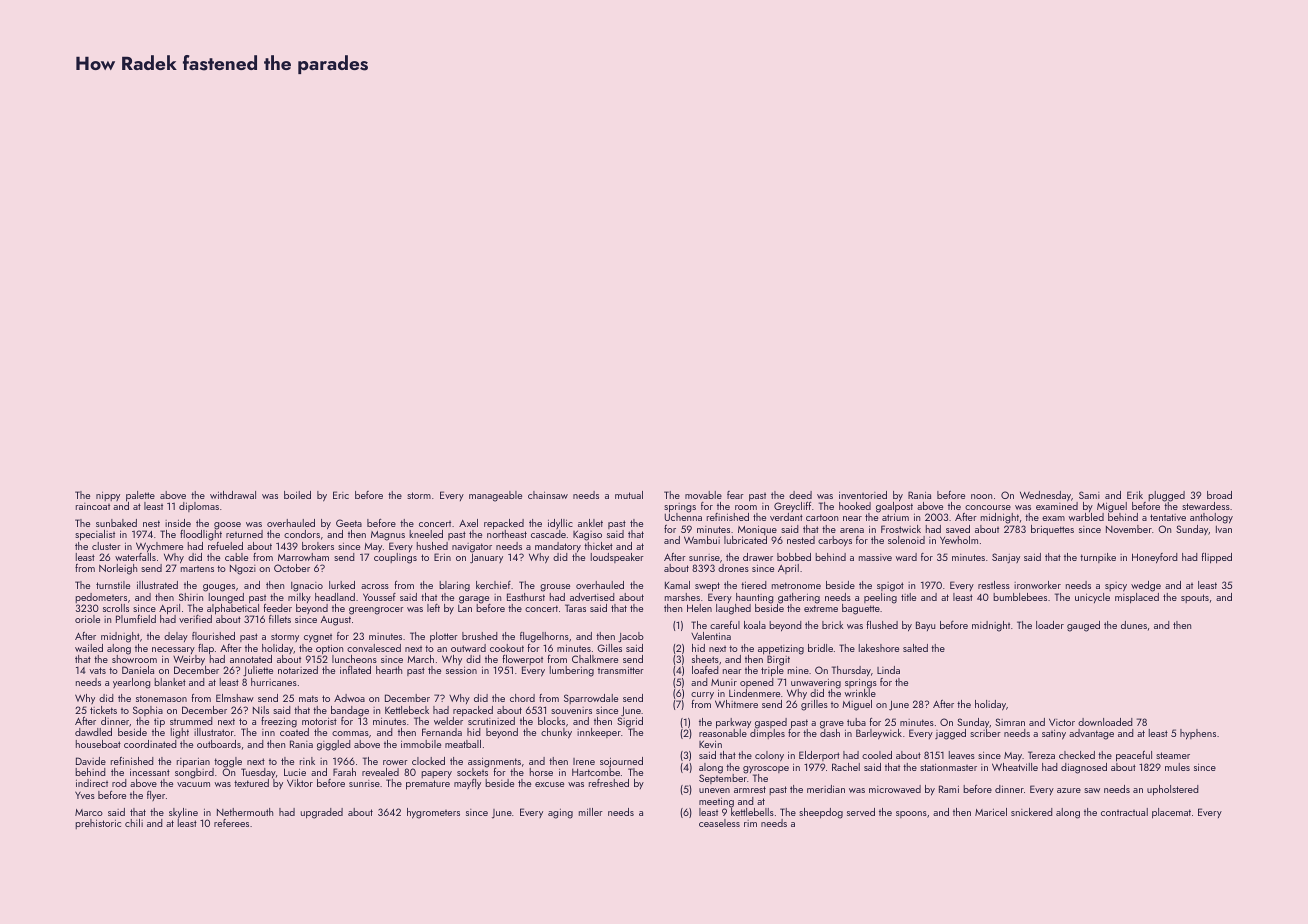 The height and width of the document is (924, 1308). Describe the element at coordinates (591, 812) in the document. I see `miller` at that location.
